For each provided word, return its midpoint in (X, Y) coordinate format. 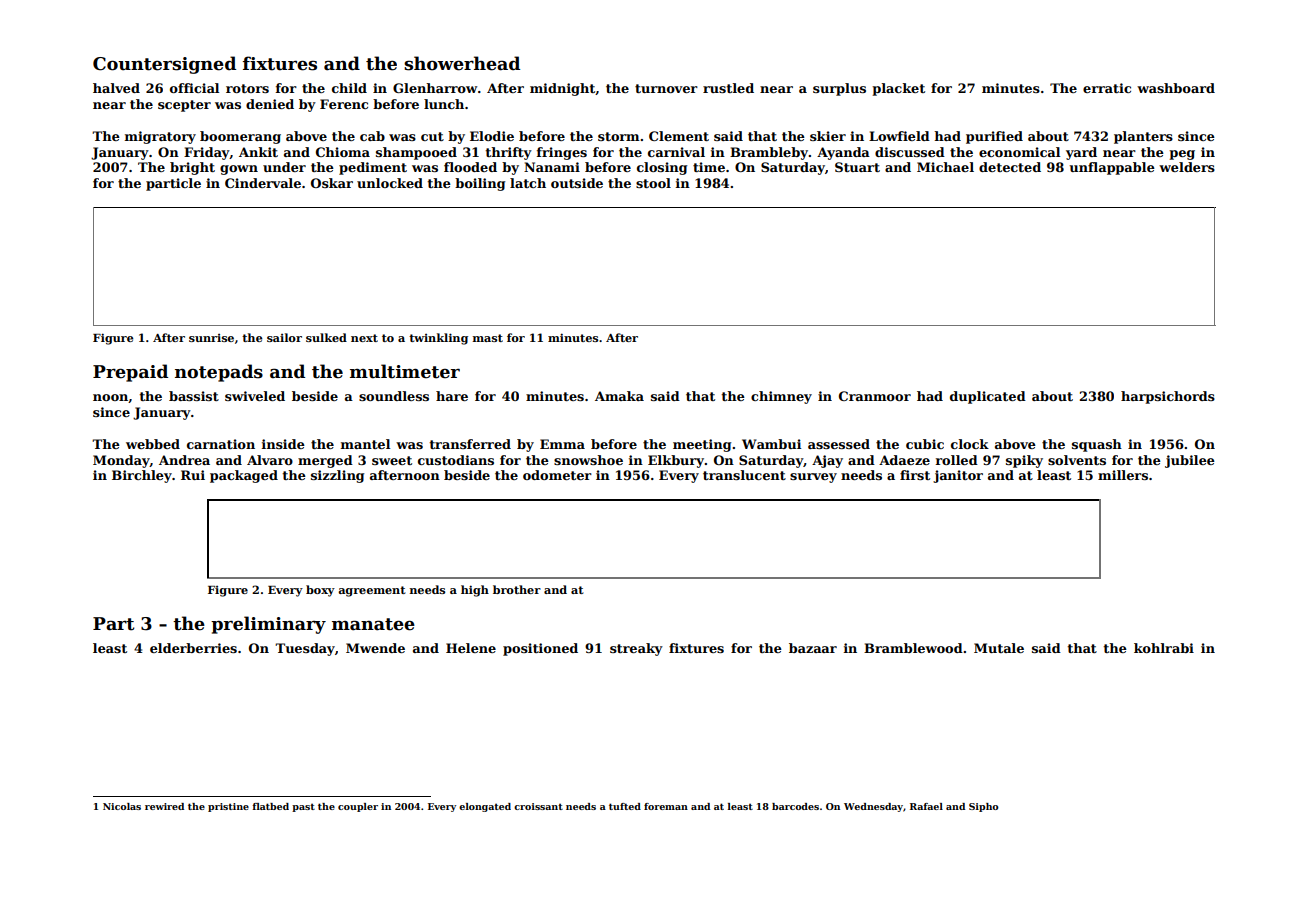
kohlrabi (1164, 648)
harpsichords (1168, 397)
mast (488, 338)
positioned (540, 649)
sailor (284, 337)
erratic (1107, 88)
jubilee (1190, 461)
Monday (121, 461)
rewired (164, 806)
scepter (184, 106)
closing (662, 168)
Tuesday (305, 649)
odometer (557, 475)
